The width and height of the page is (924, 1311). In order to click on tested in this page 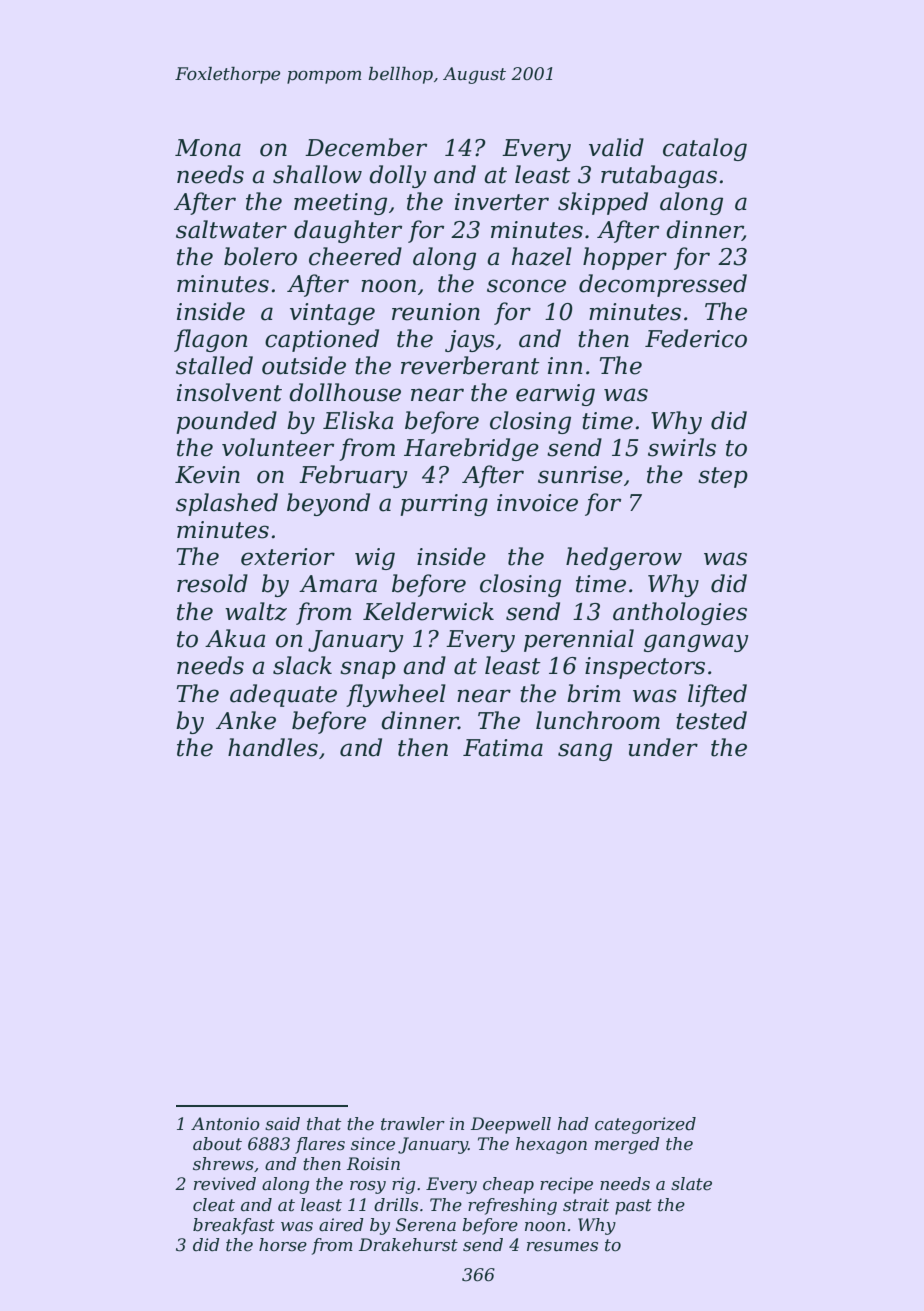, I will do `click(711, 720)`.
